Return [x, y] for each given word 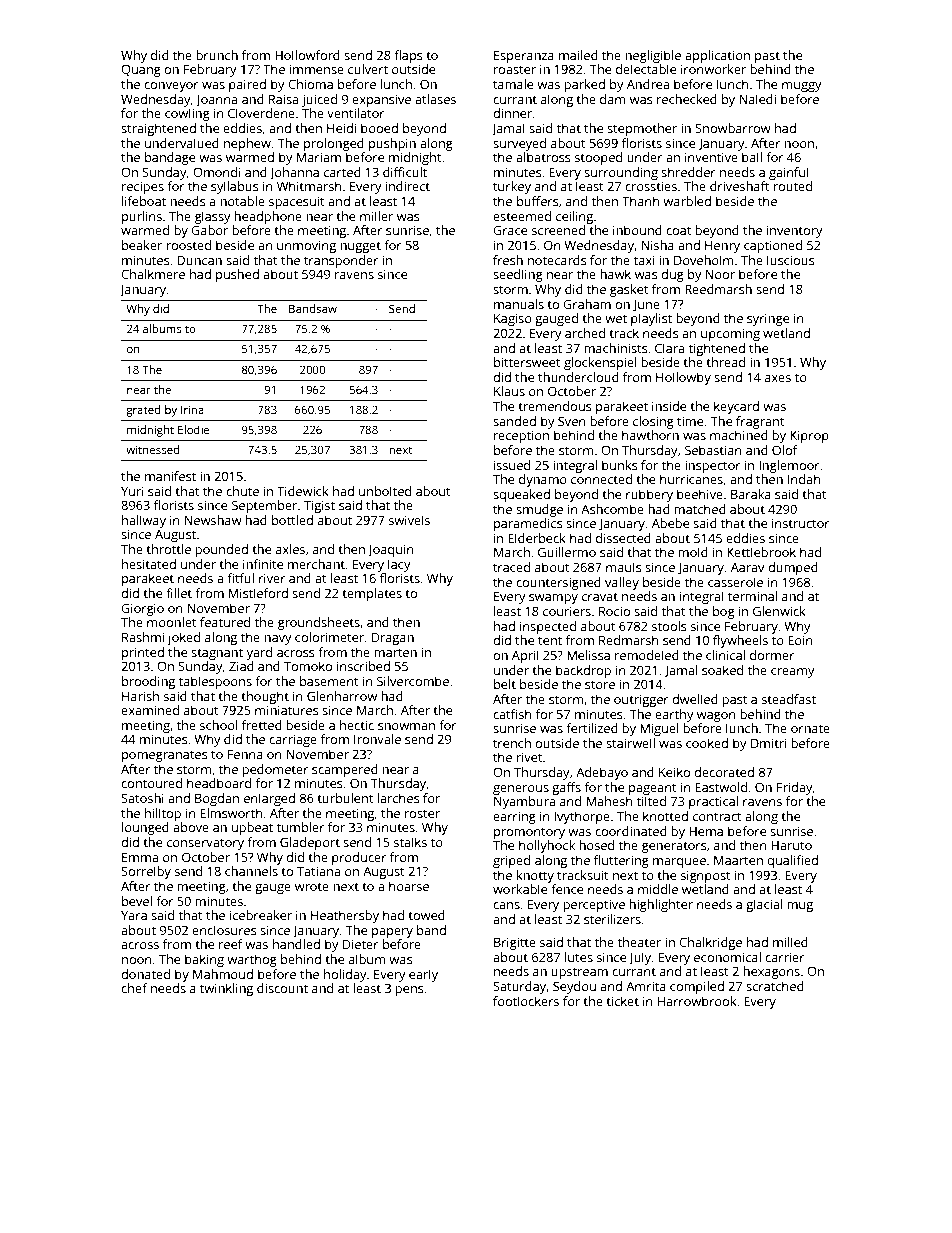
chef [134, 988]
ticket [622, 1001]
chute [242, 491]
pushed [237, 275]
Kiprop [809, 437]
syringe [768, 320]
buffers [537, 201]
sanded [514, 421]
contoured [151, 783]
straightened [158, 129]
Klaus [509, 391]
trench [512, 743]
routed [792, 186]
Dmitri [768, 743]
